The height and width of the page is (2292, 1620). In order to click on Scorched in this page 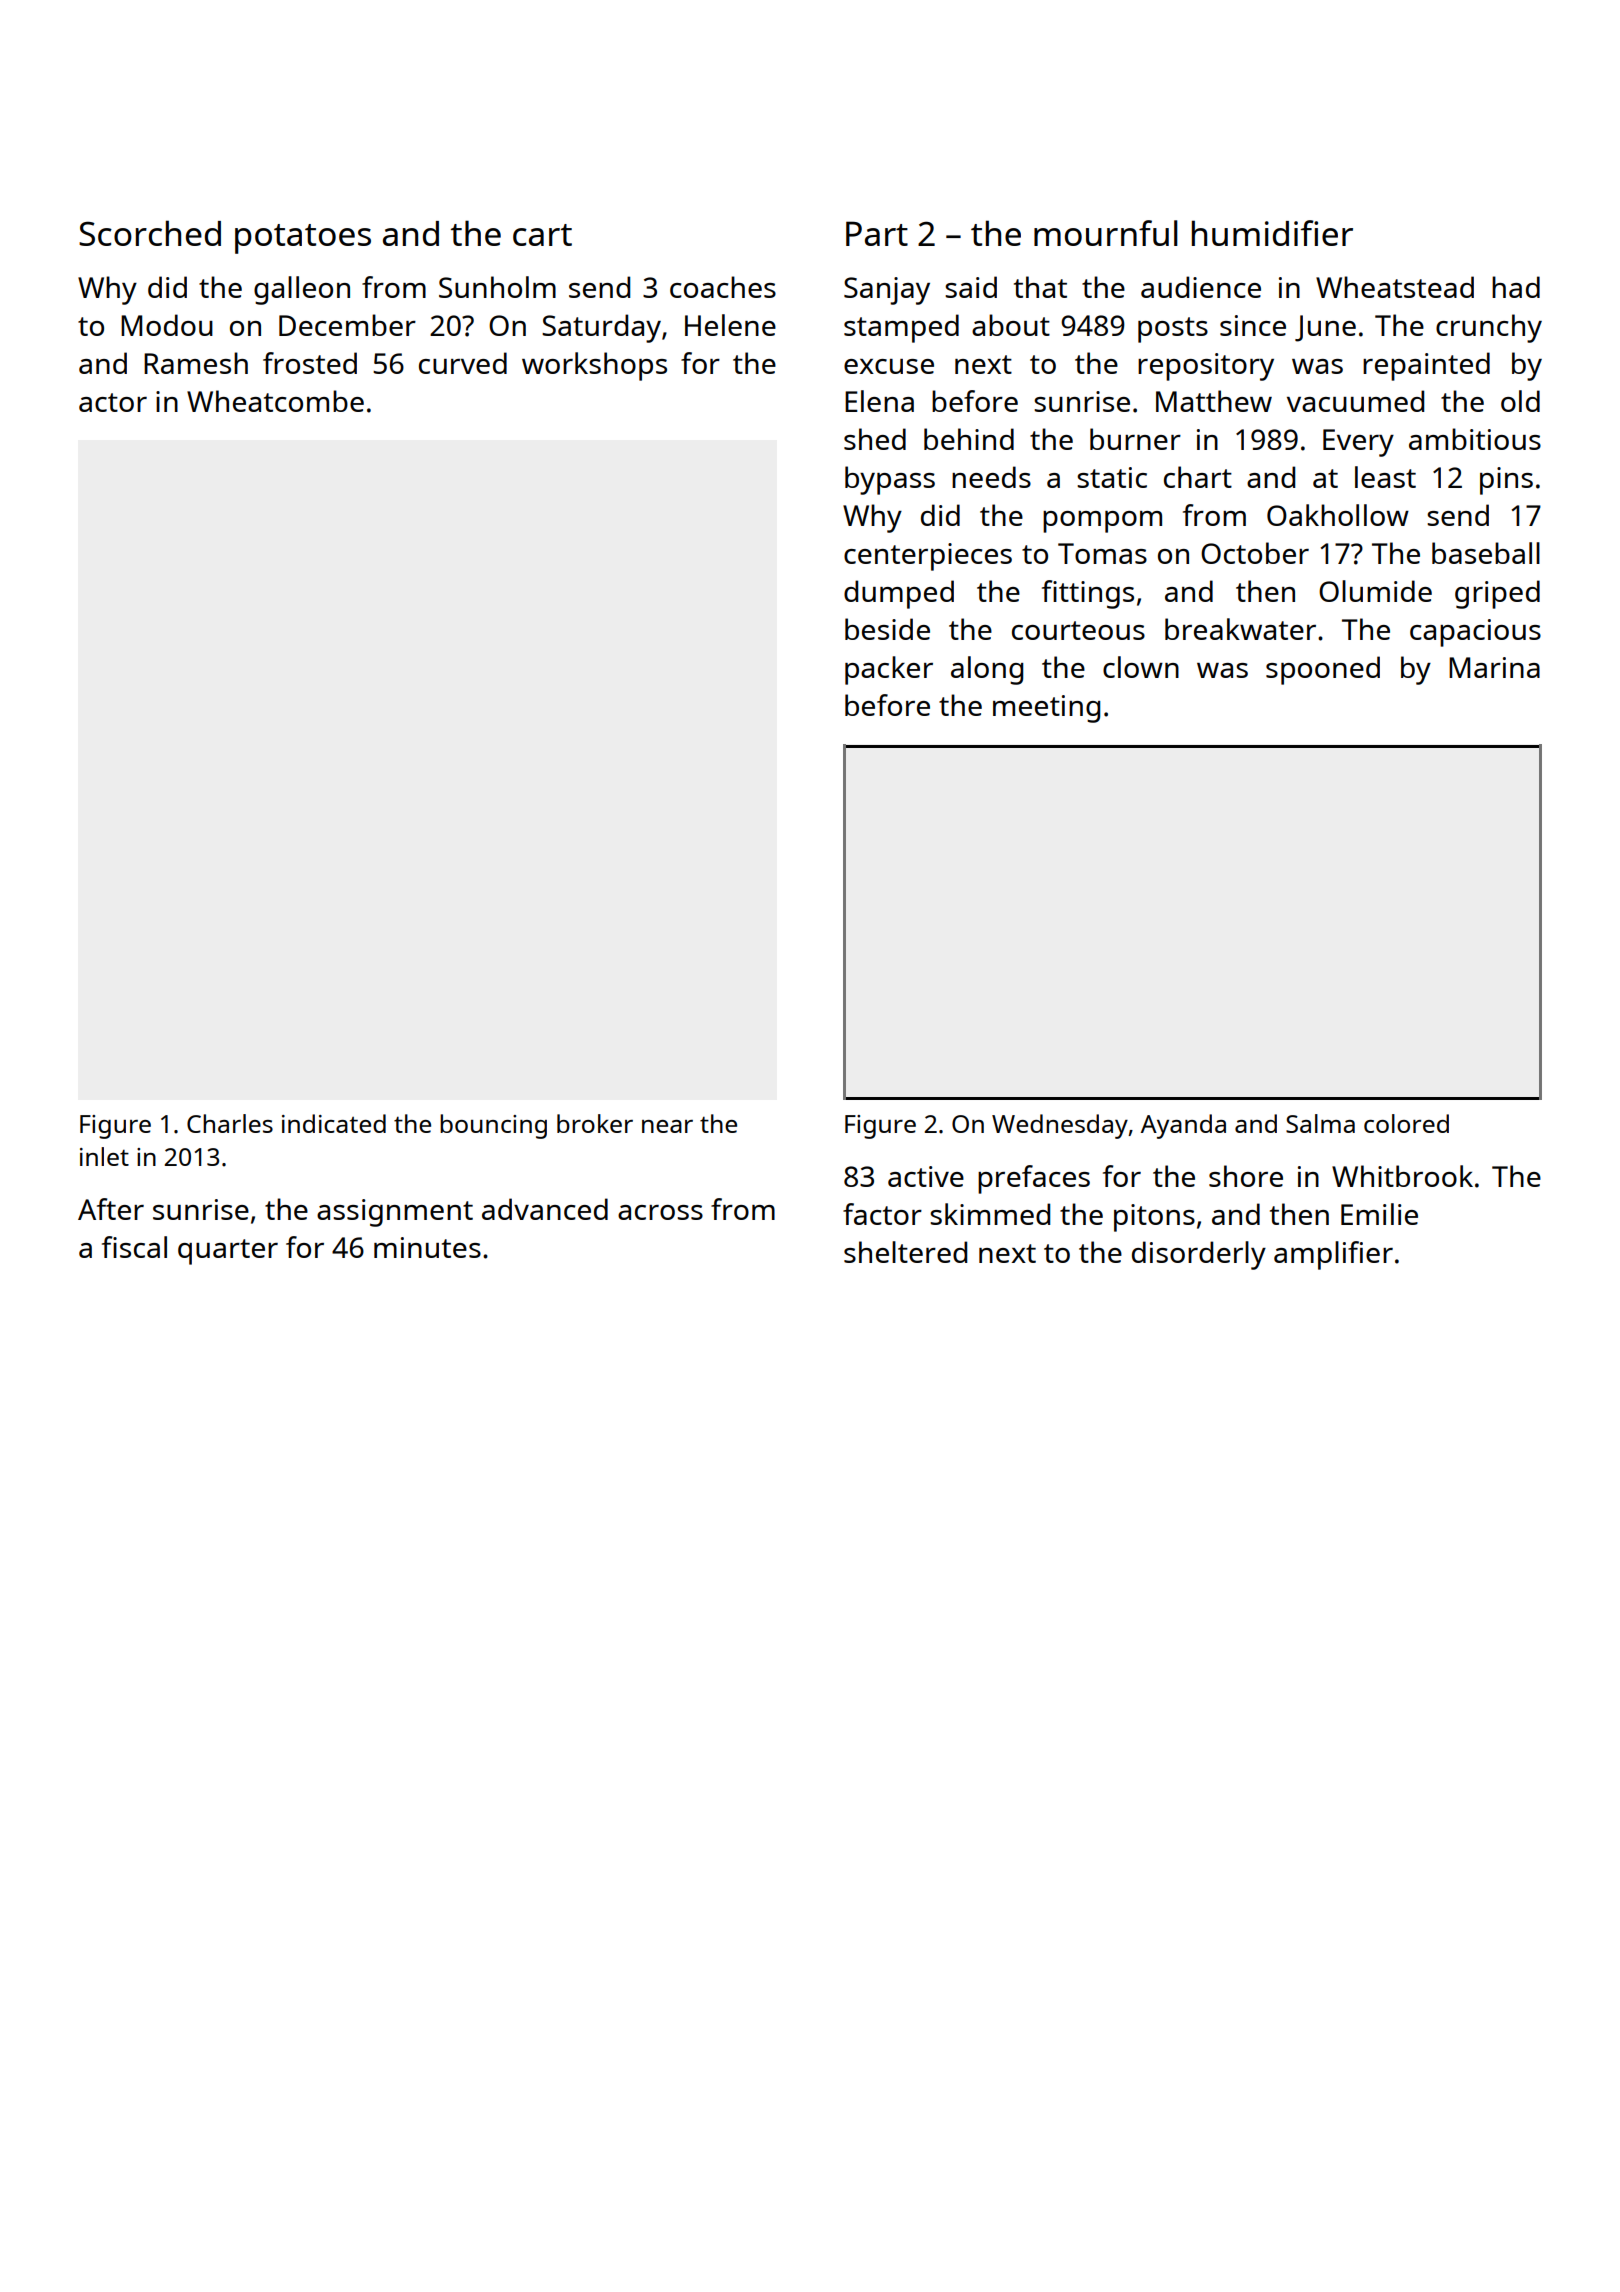, I will do `click(150, 233)`.
